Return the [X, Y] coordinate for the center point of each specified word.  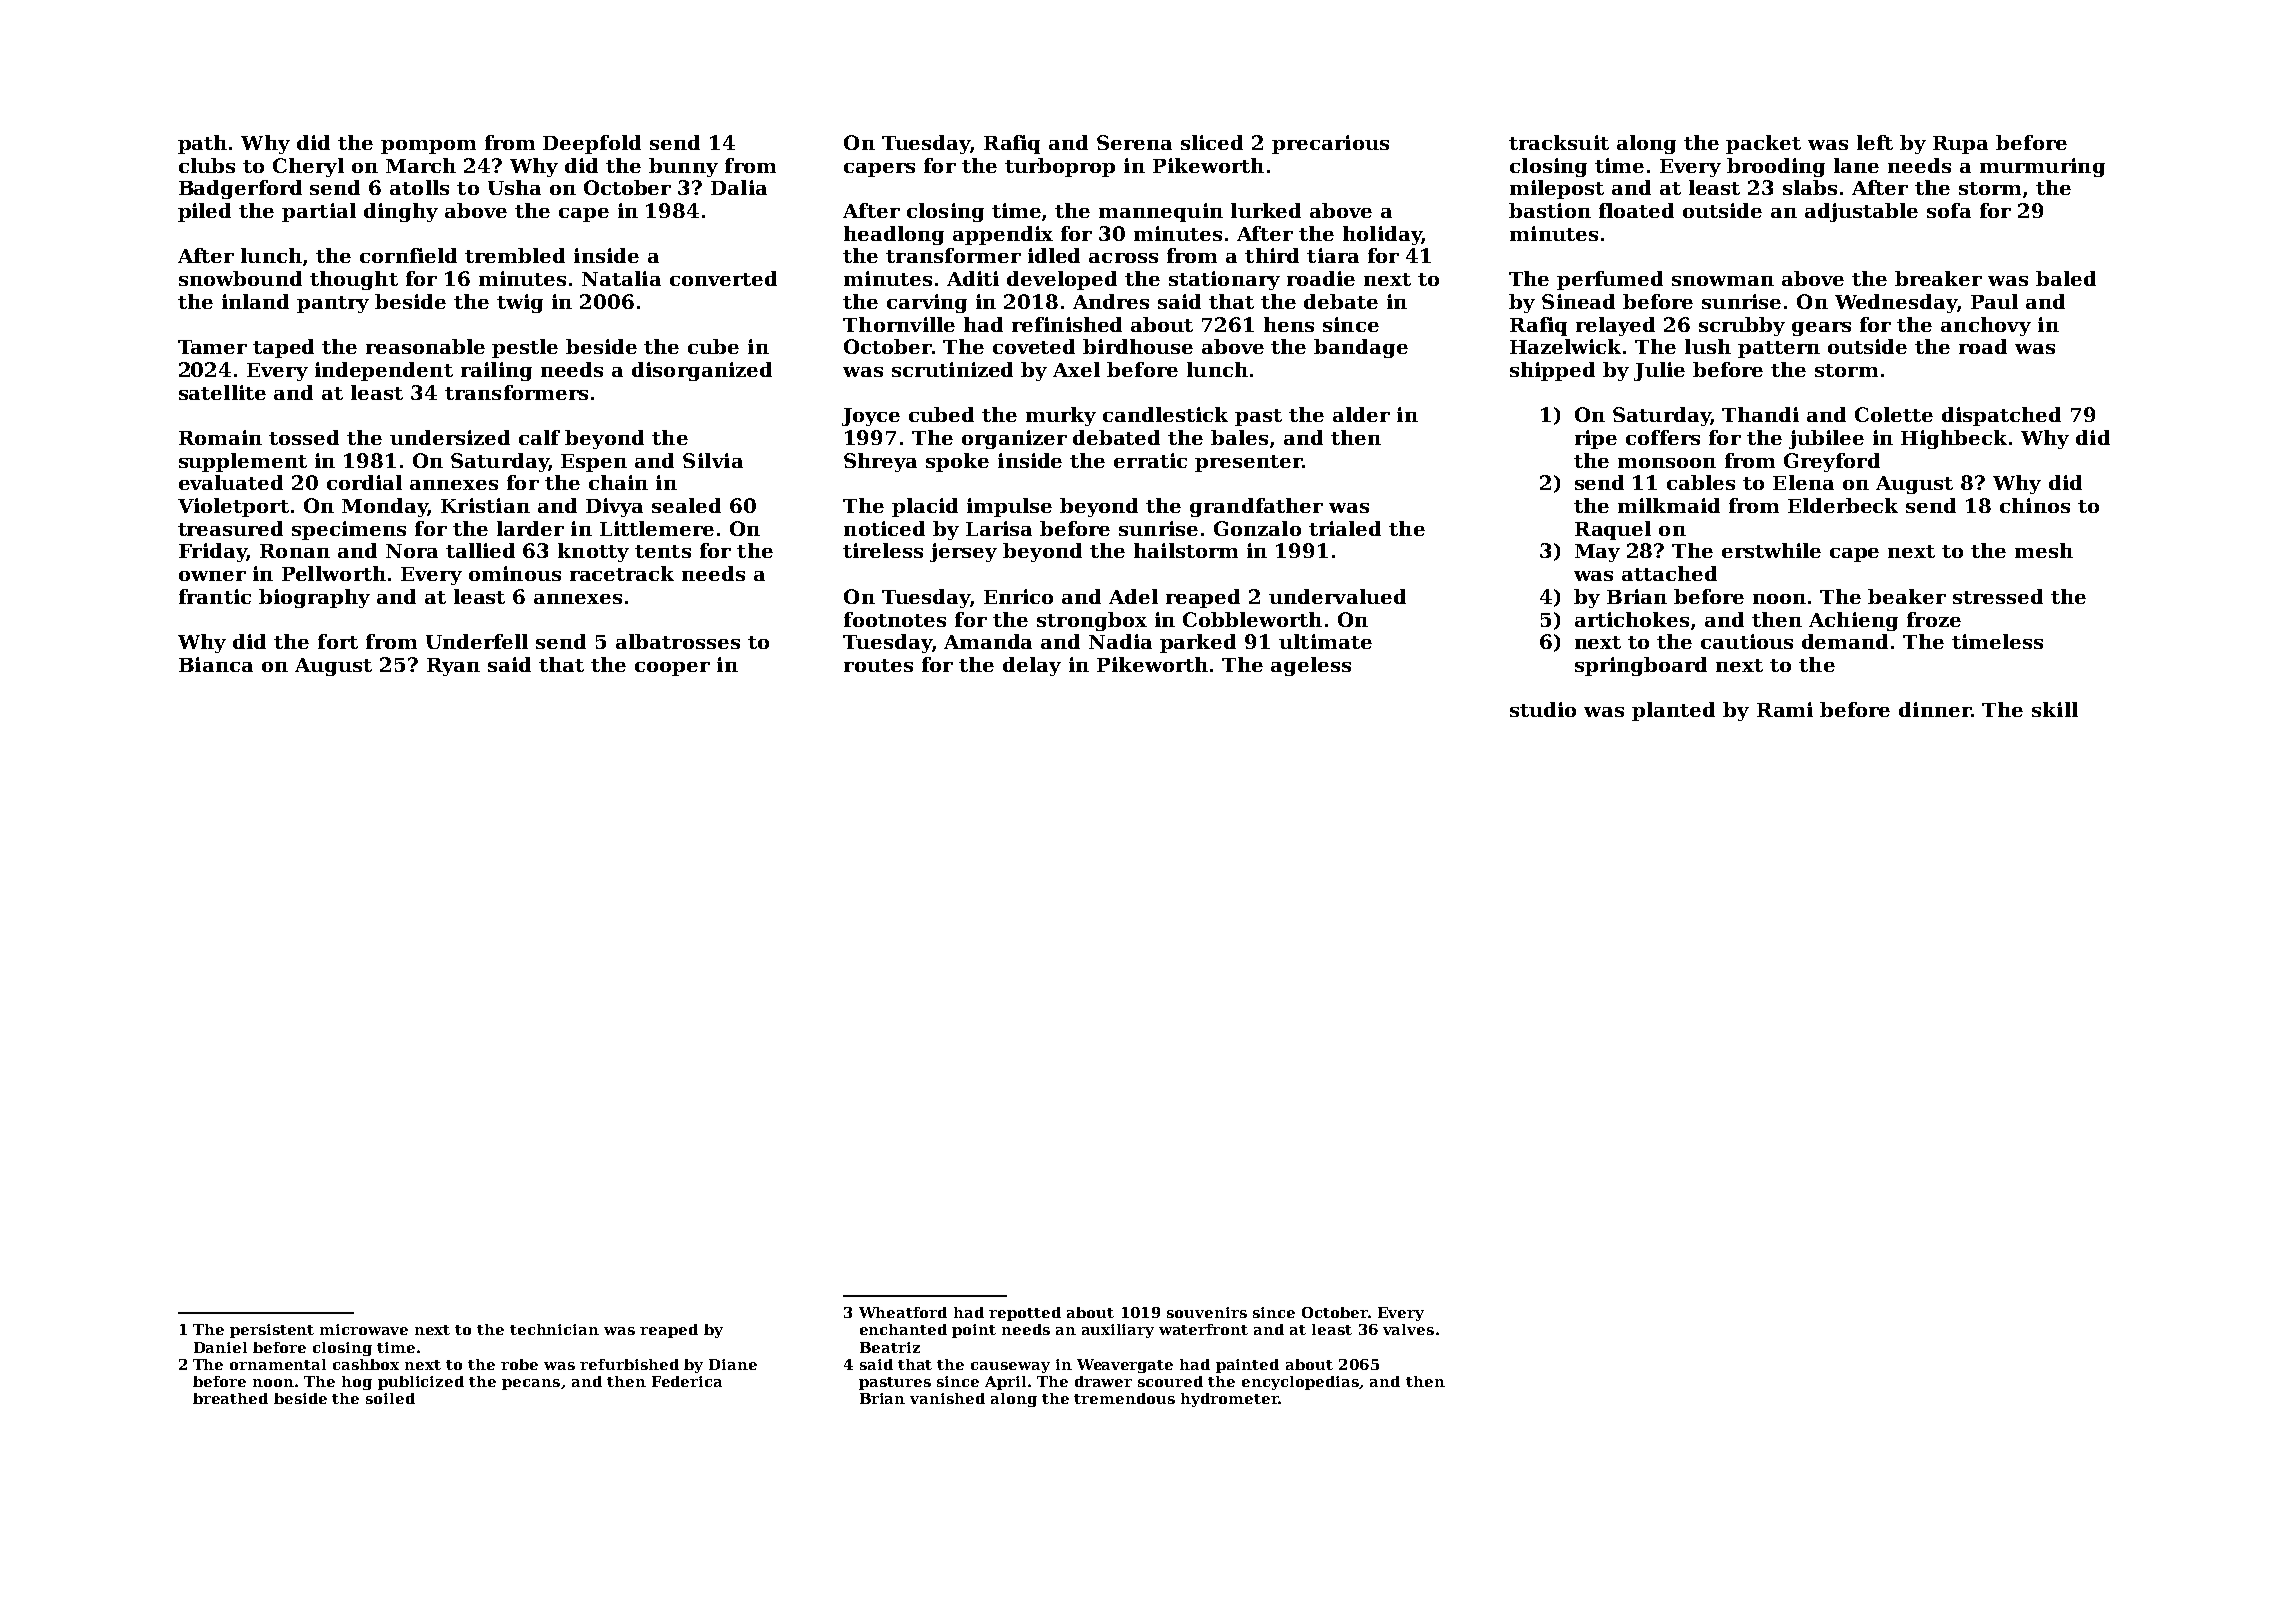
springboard [1641, 666]
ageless [1311, 666]
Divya [614, 507]
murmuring [2042, 167]
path [202, 144]
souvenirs [1207, 1312]
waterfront [1203, 1329]
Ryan [453, 667]
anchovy [1986, 326]
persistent [272, 1331]
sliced [1212, 142]
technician [554, 1329]
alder [1361, 414]
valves [1408, 1329]
